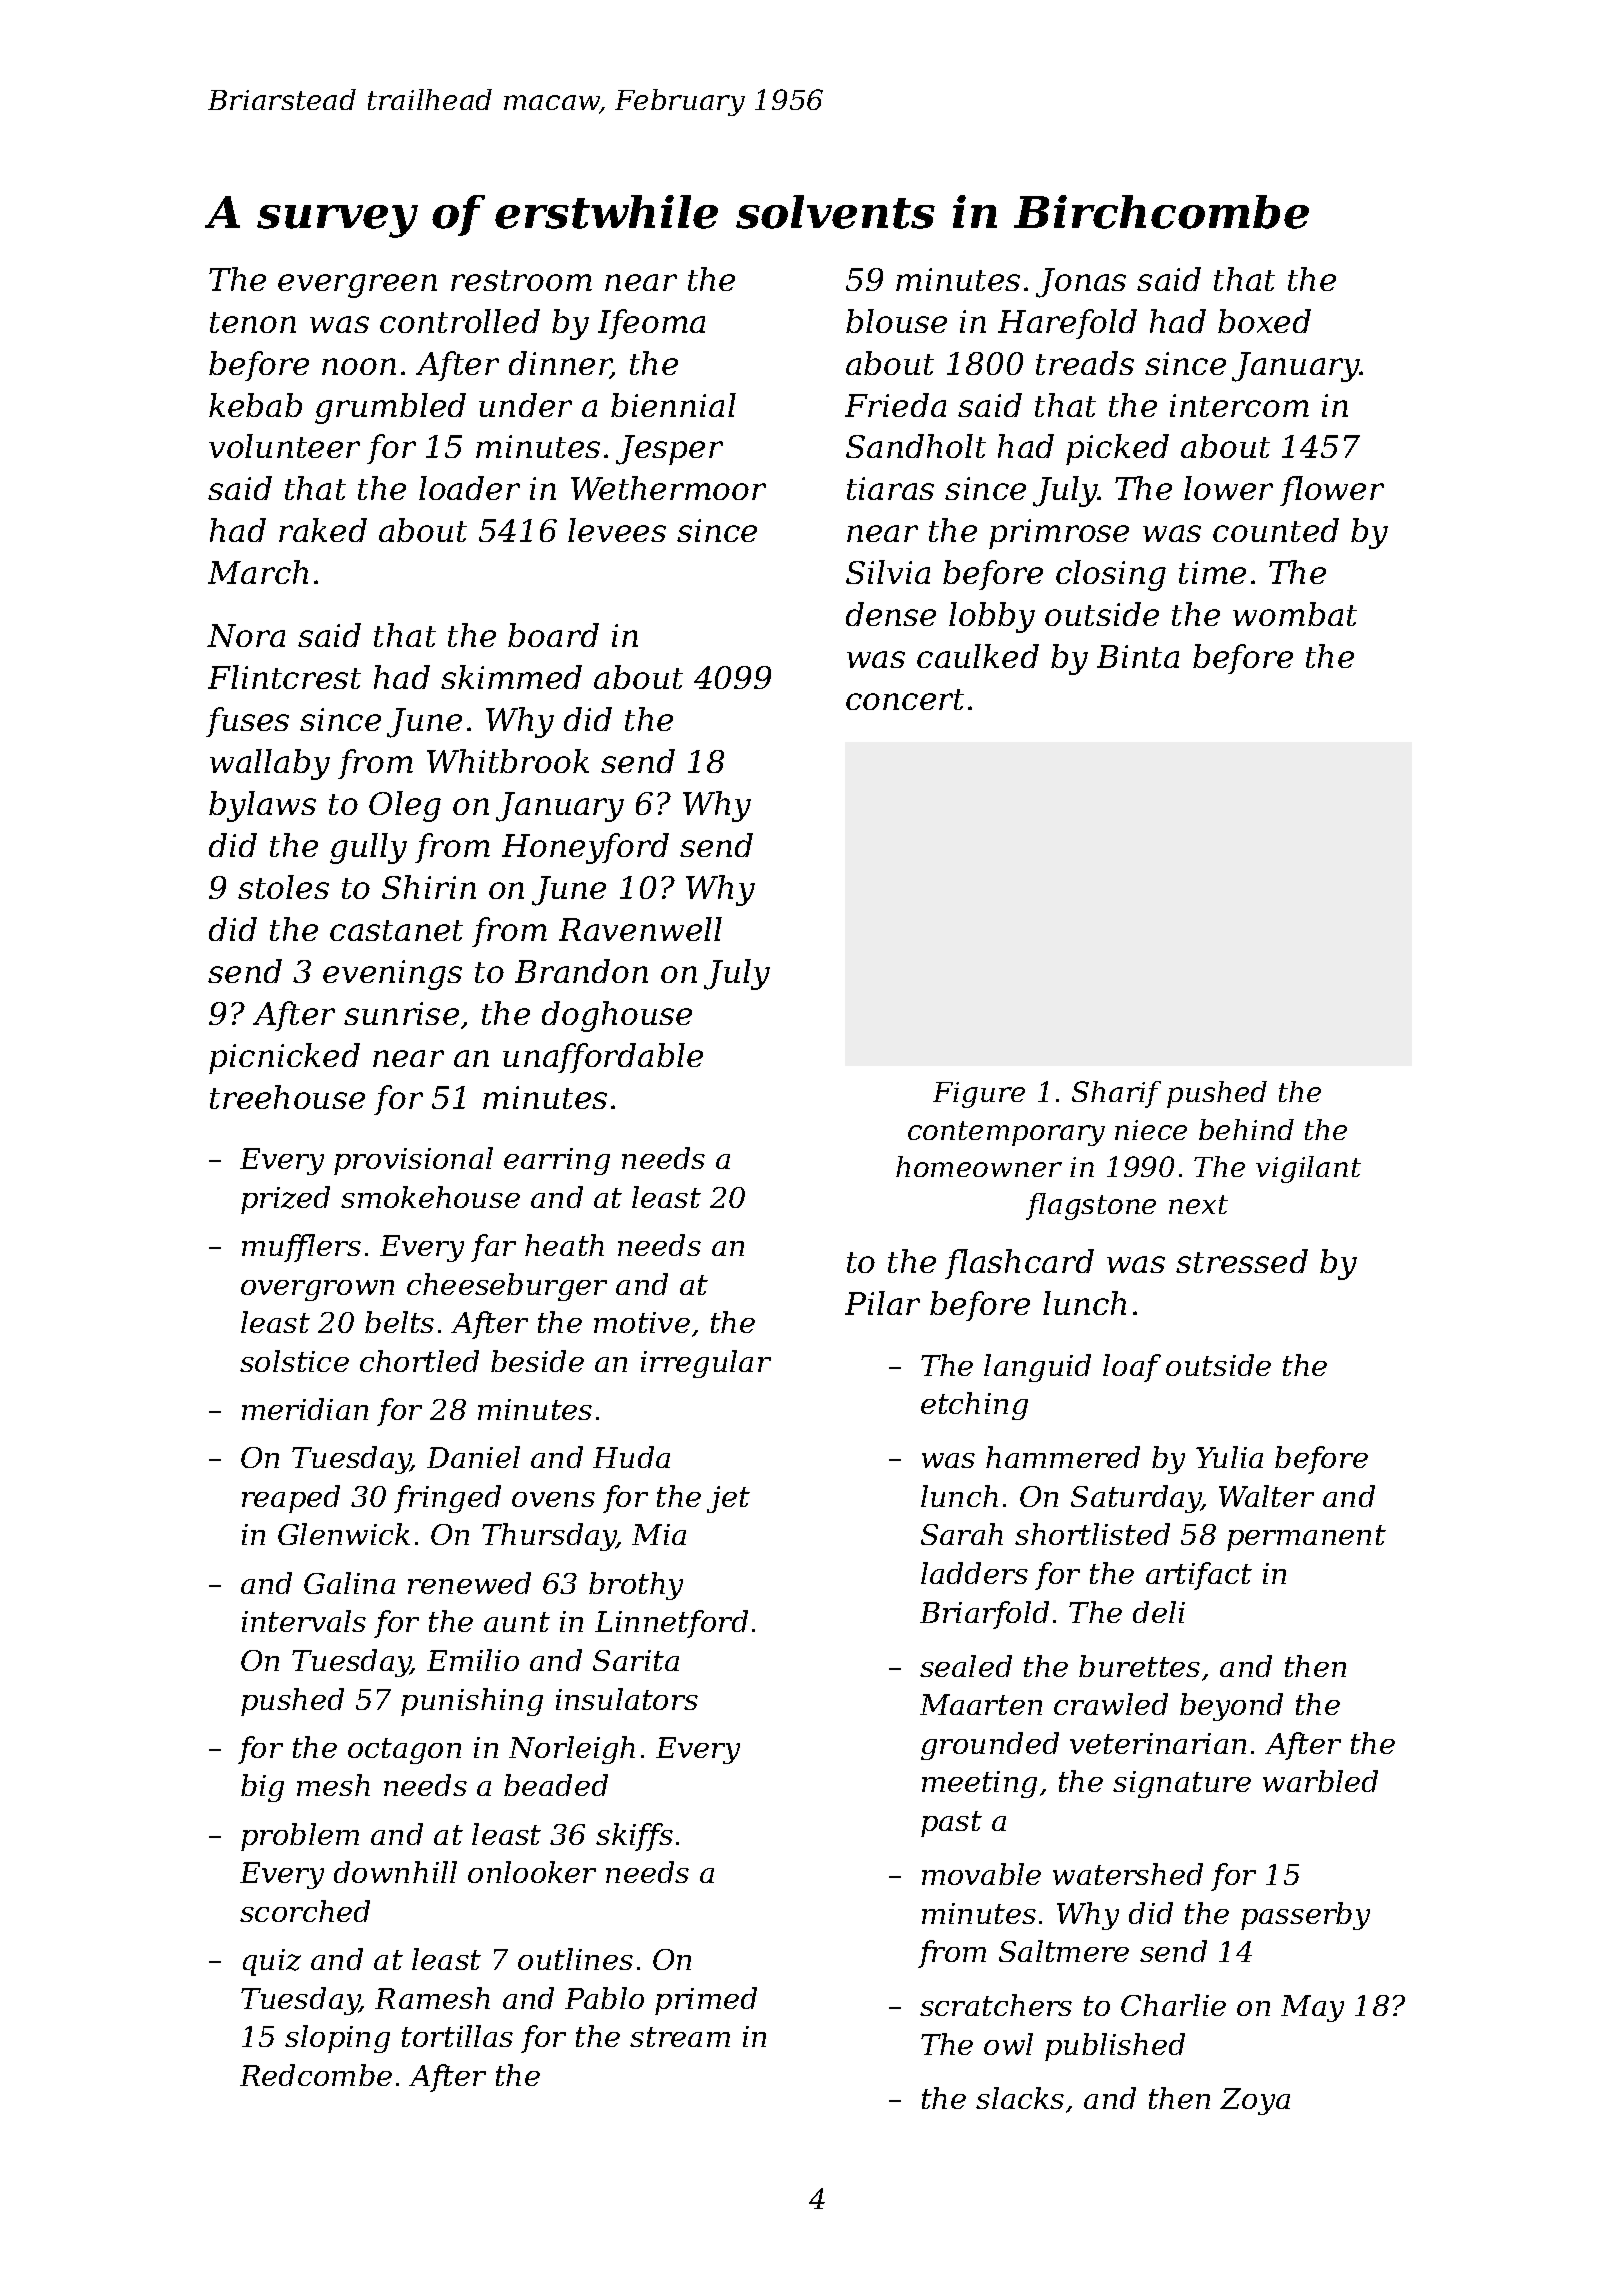 This document has width=1620, height=2292. What do you see at coordinates (966, 1666) in the document?
I see `sealed` at bounding box center [966, 1666].
